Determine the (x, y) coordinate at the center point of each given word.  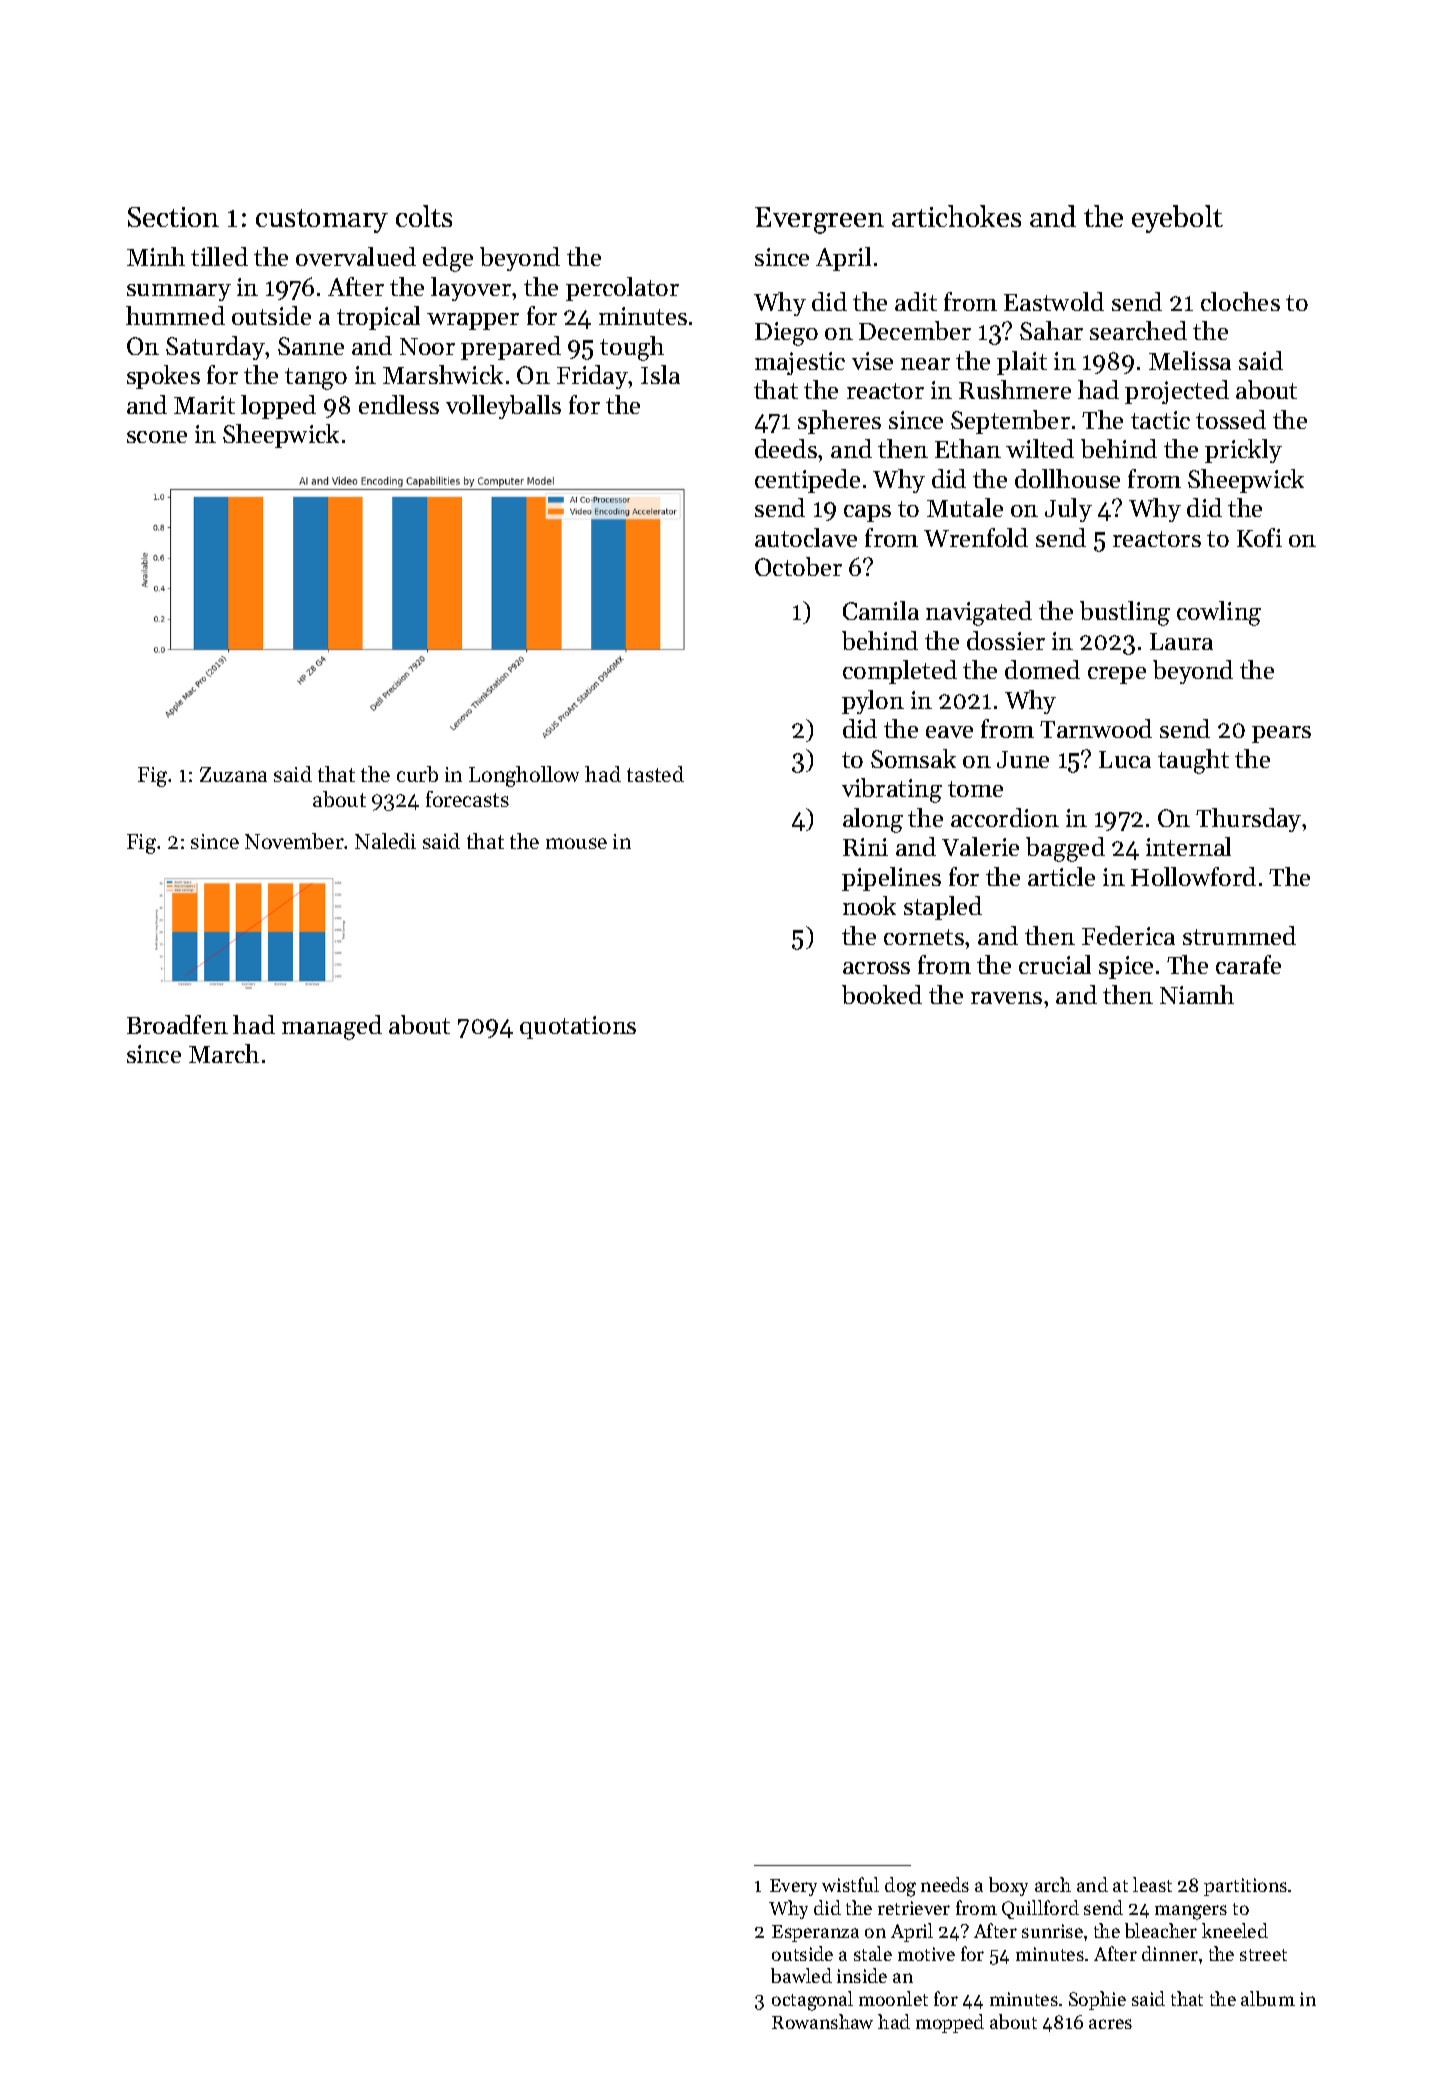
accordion (1005, 817)
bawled (801, 1975)
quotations (578, 1027)
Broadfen (177, 1024)
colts (424, 216)
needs (945, 1884)
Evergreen (819, 220)
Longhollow (524, 776)
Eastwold (1054, 301)
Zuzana (233, 774)
